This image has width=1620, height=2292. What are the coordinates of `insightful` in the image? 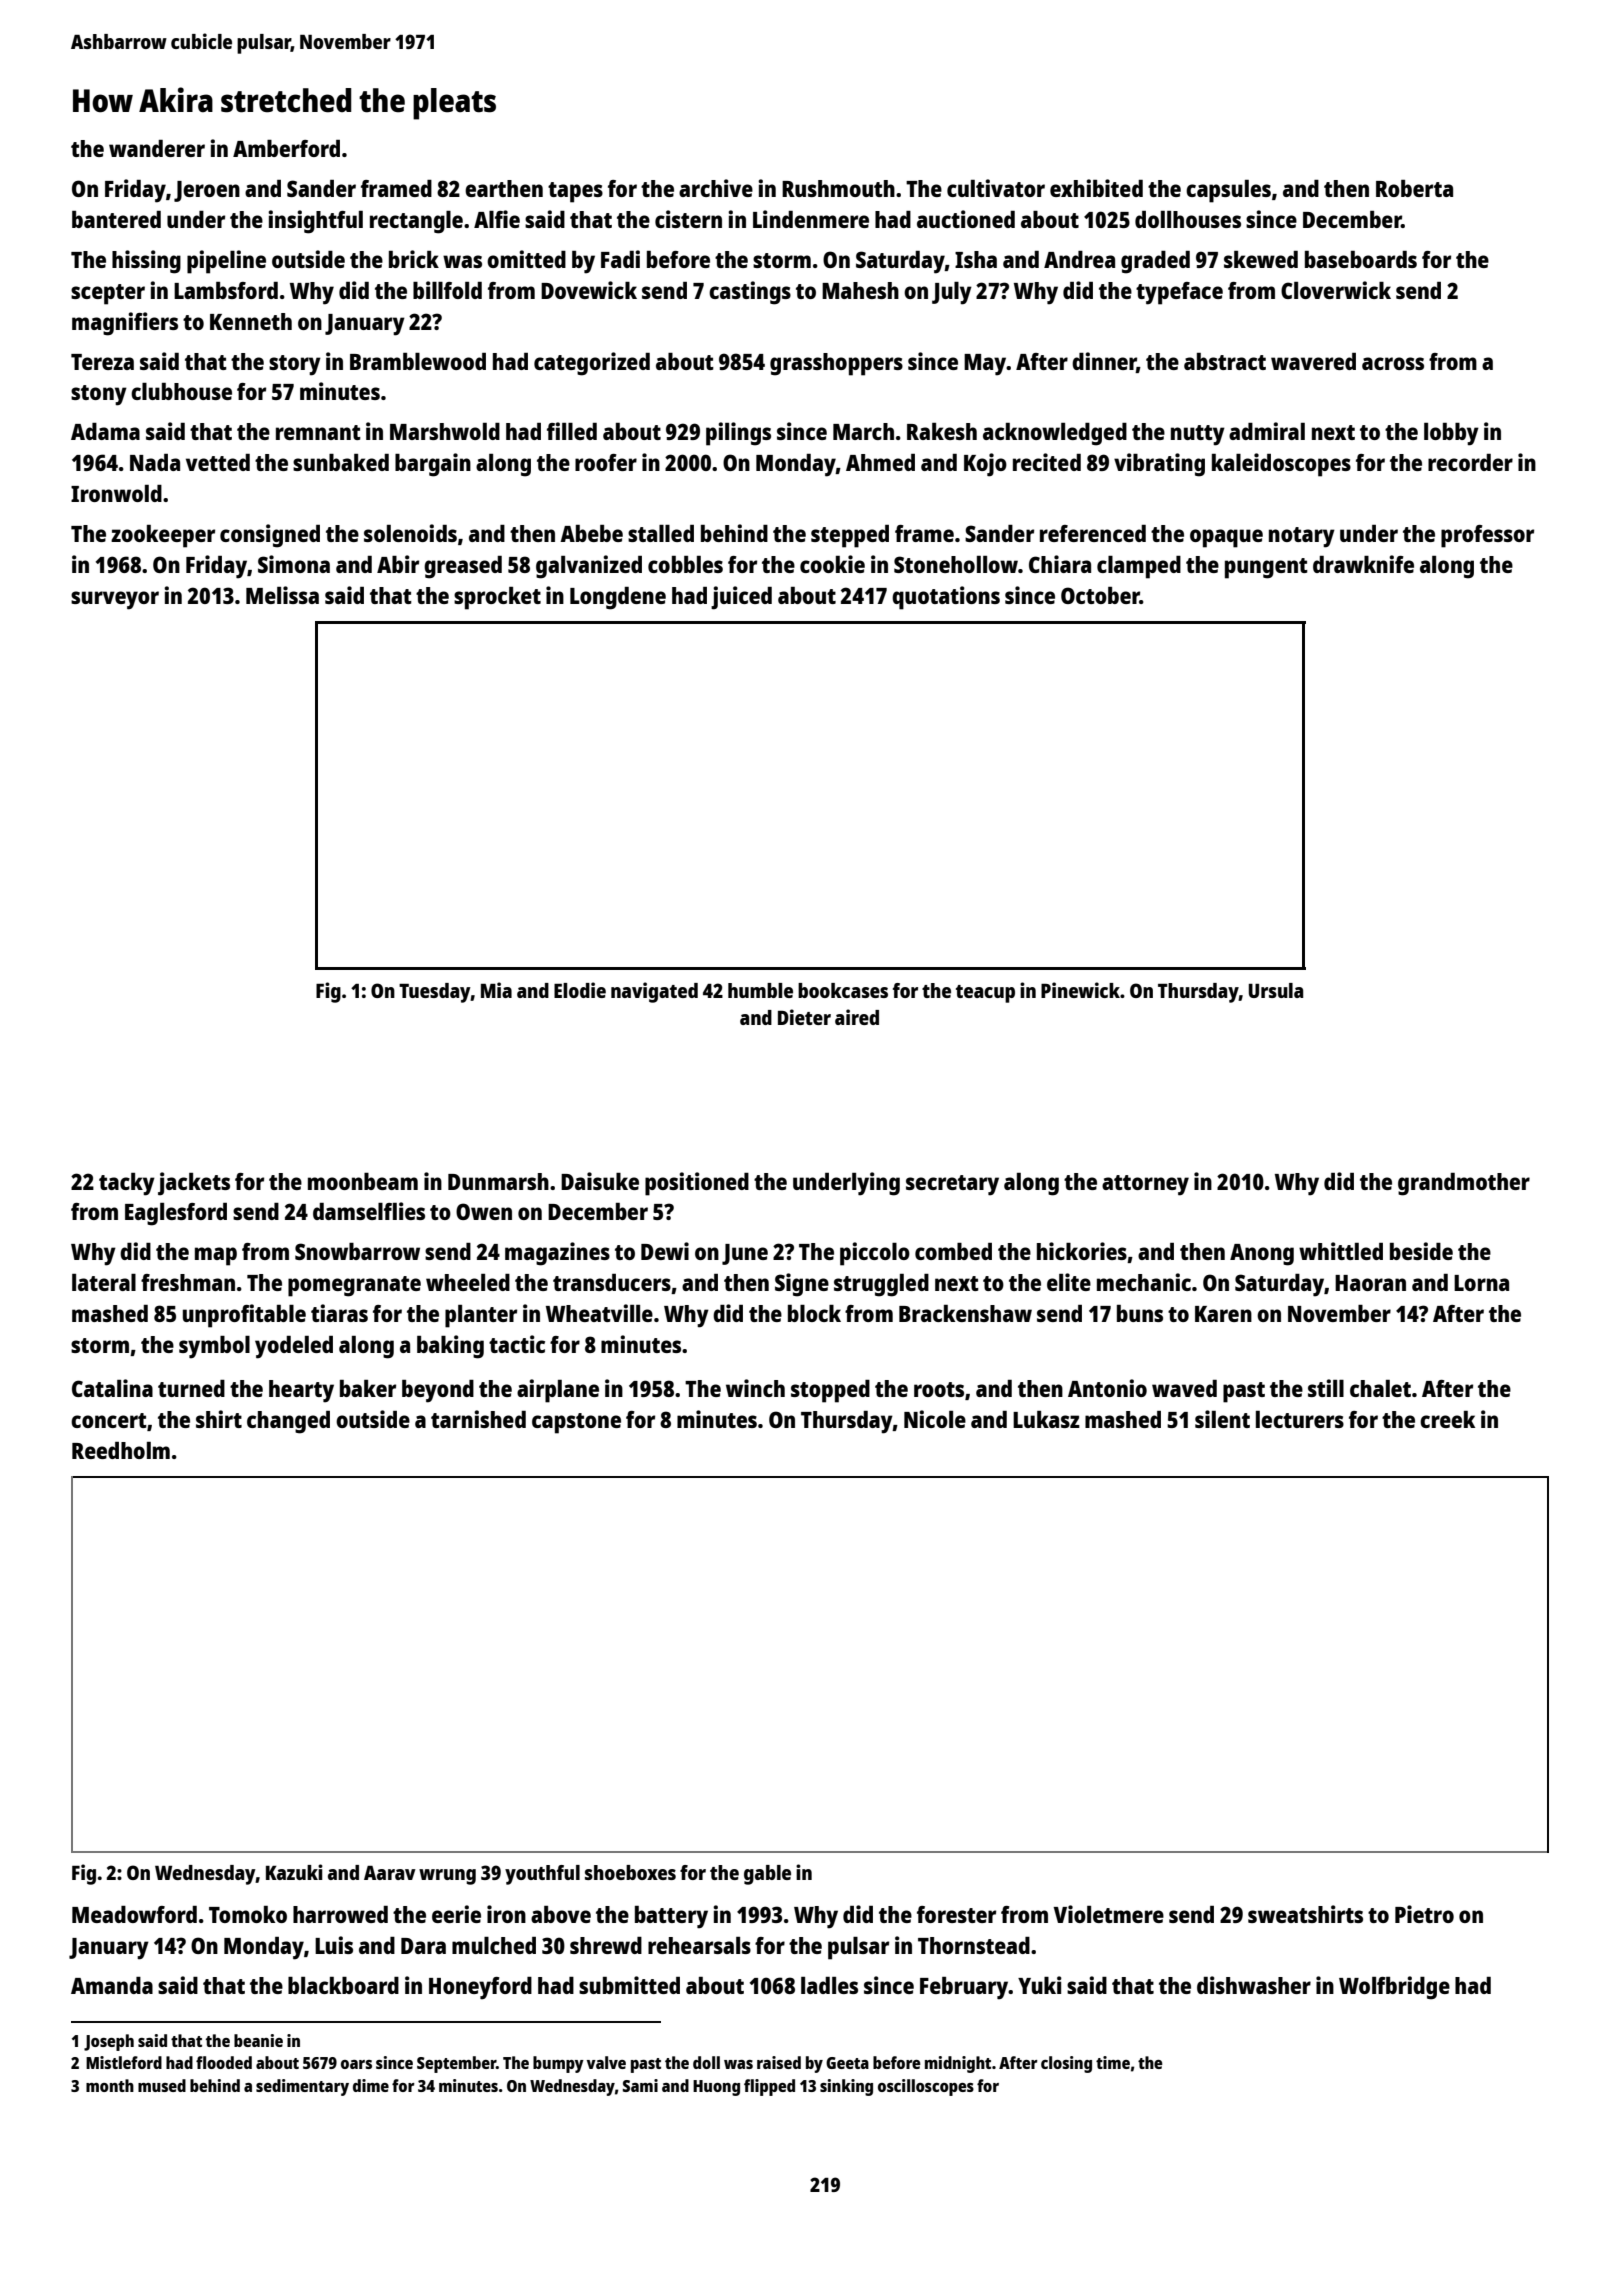 It's located at (315, 222).
